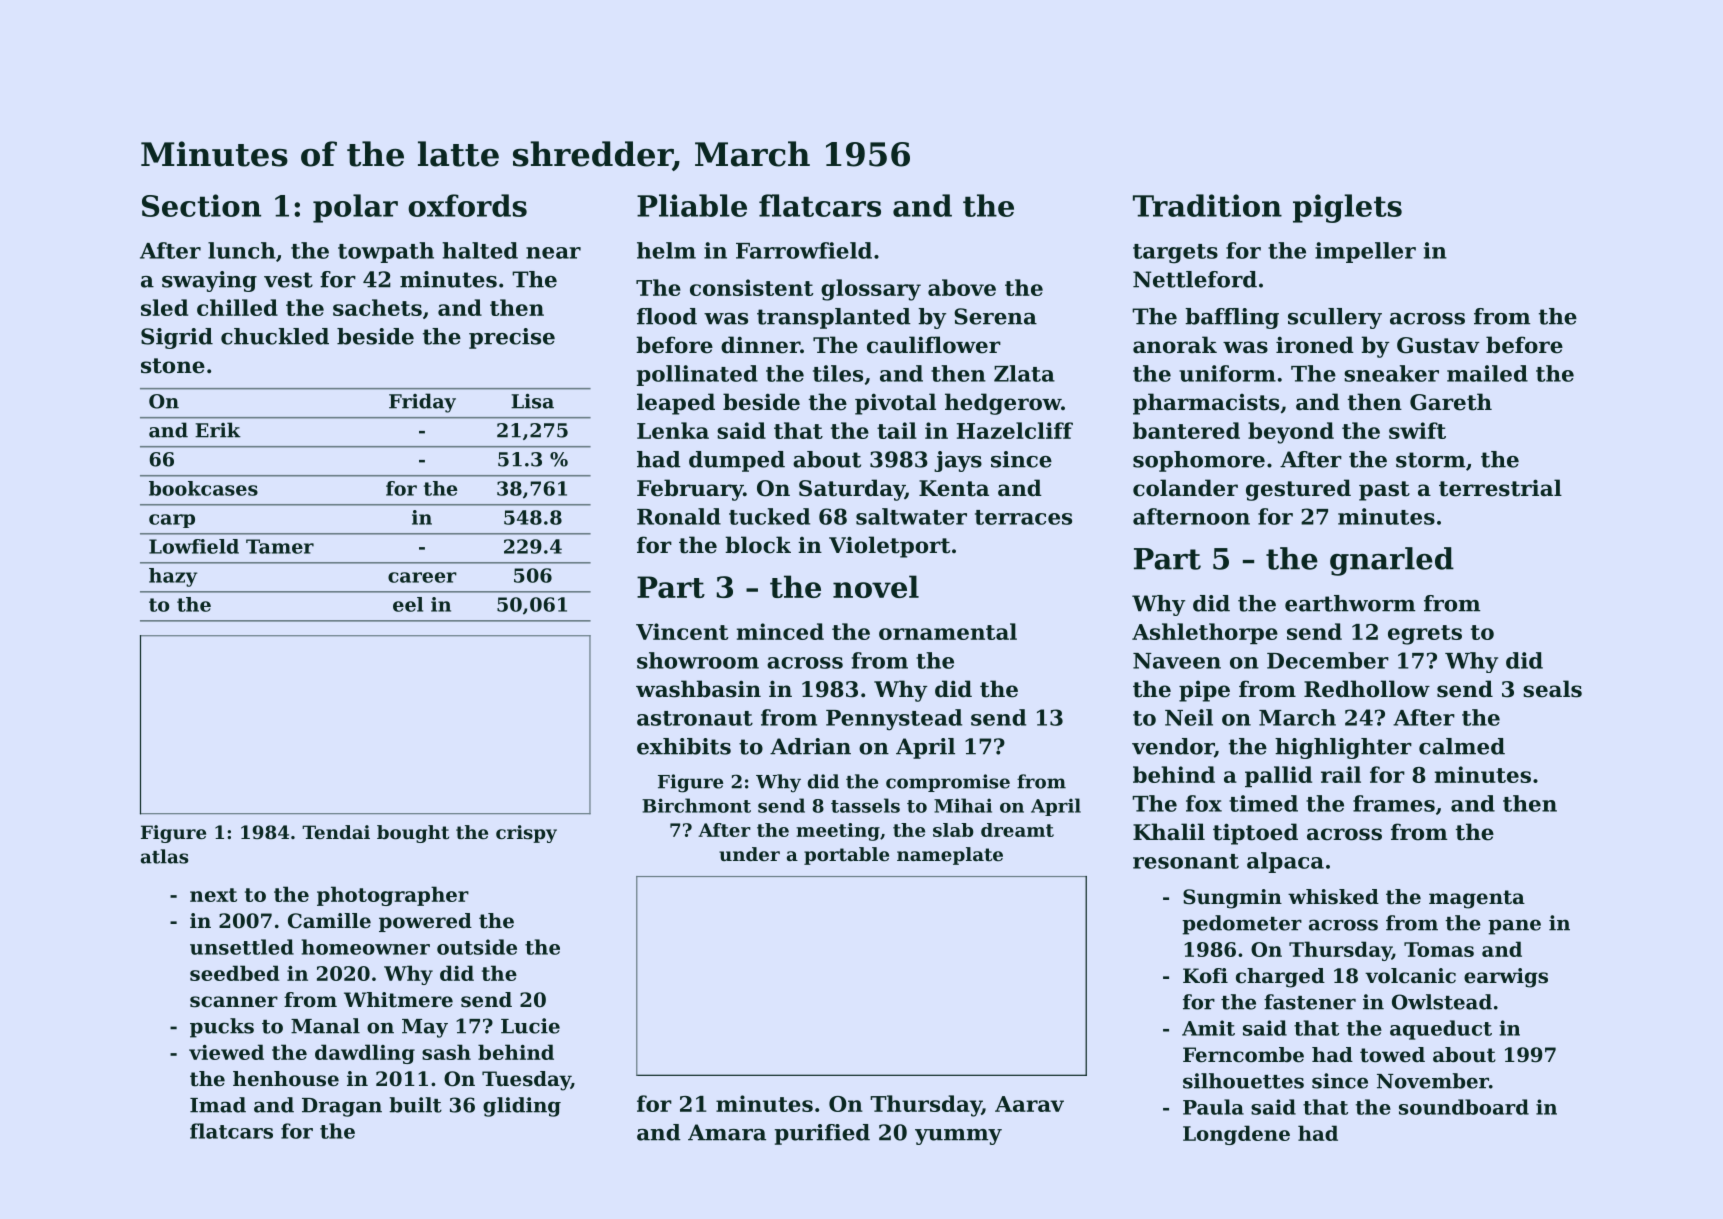  Describe the element at coordinates (673, 430) in the screenshot. I see `Lenka` at that location.
